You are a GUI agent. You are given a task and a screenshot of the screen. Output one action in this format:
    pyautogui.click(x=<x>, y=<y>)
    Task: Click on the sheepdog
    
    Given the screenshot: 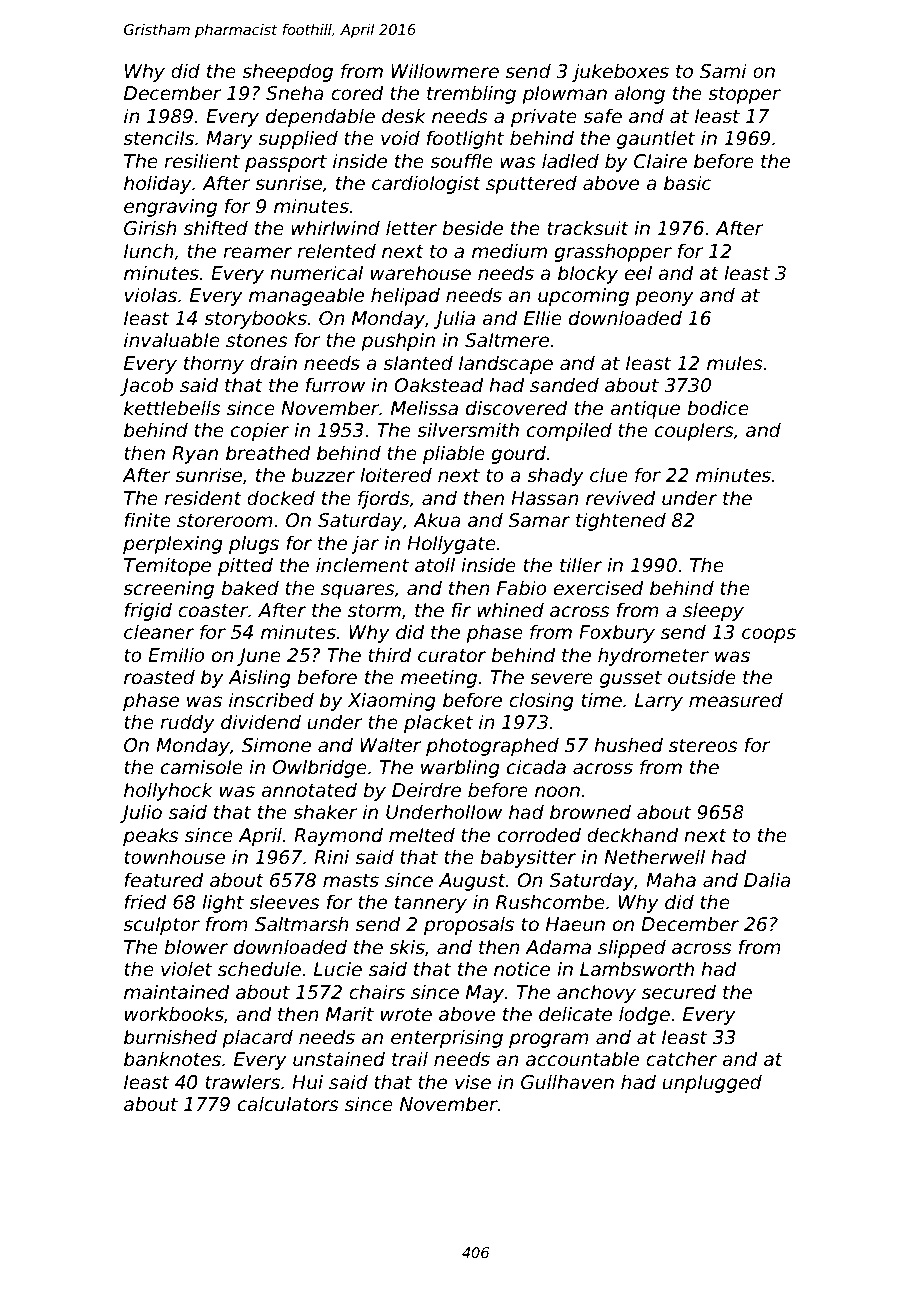 What is the action you would take?
    pyautogui.click(x=287, y=72)
